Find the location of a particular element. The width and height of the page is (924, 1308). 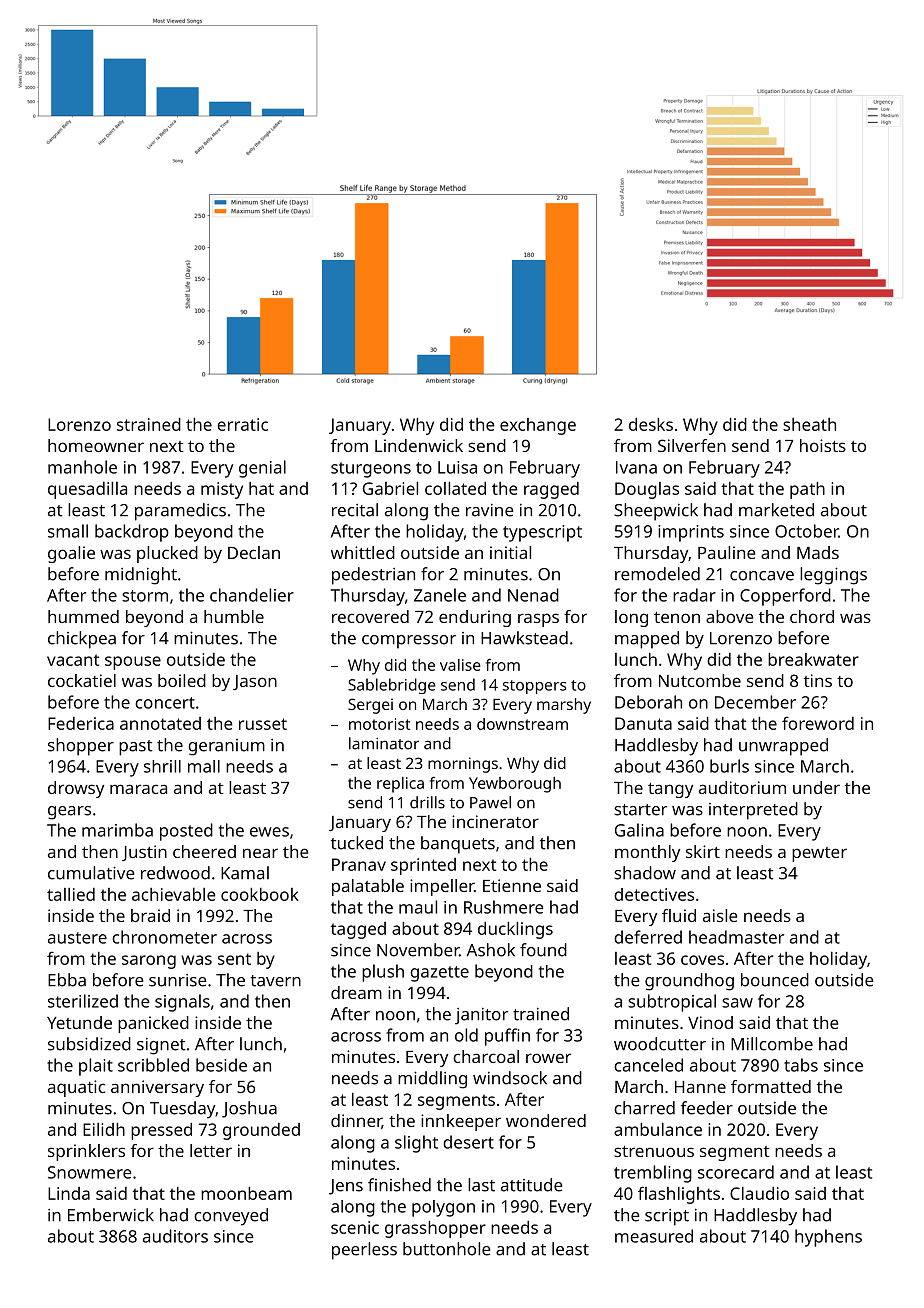

boiled is located at coordinates (182, 680).
